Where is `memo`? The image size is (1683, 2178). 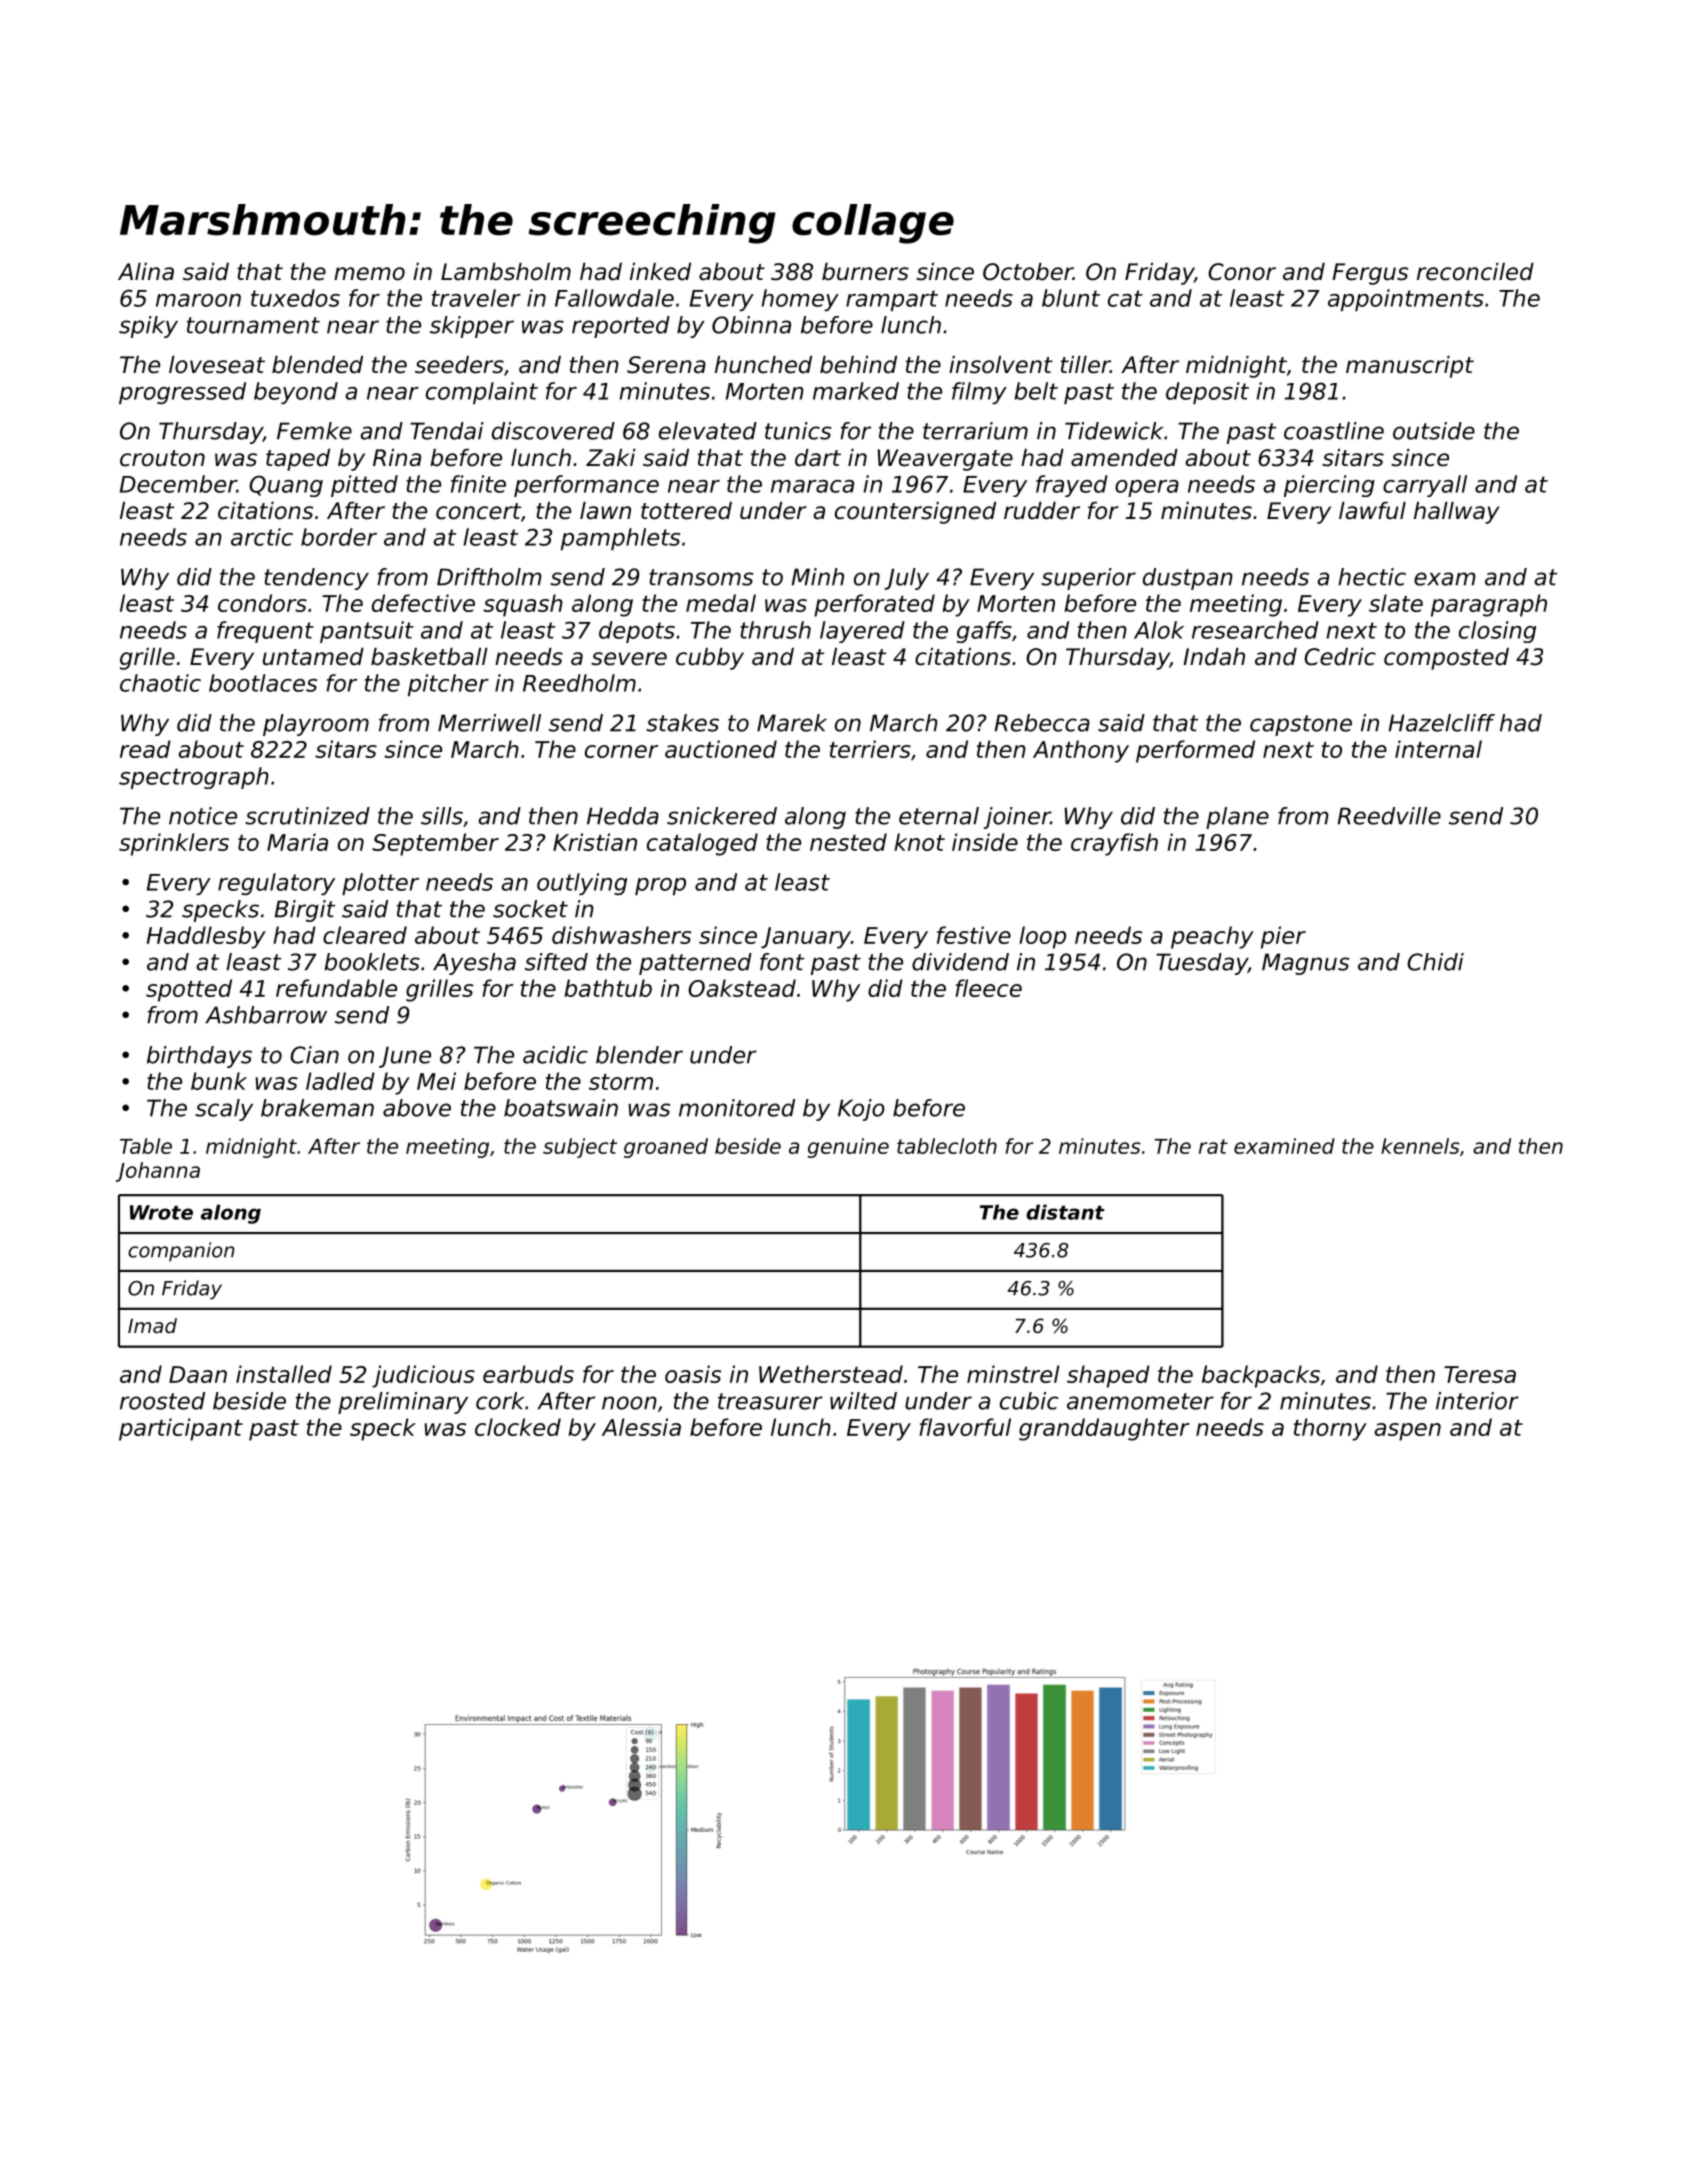
memo is located at coordinates (369, 274).
